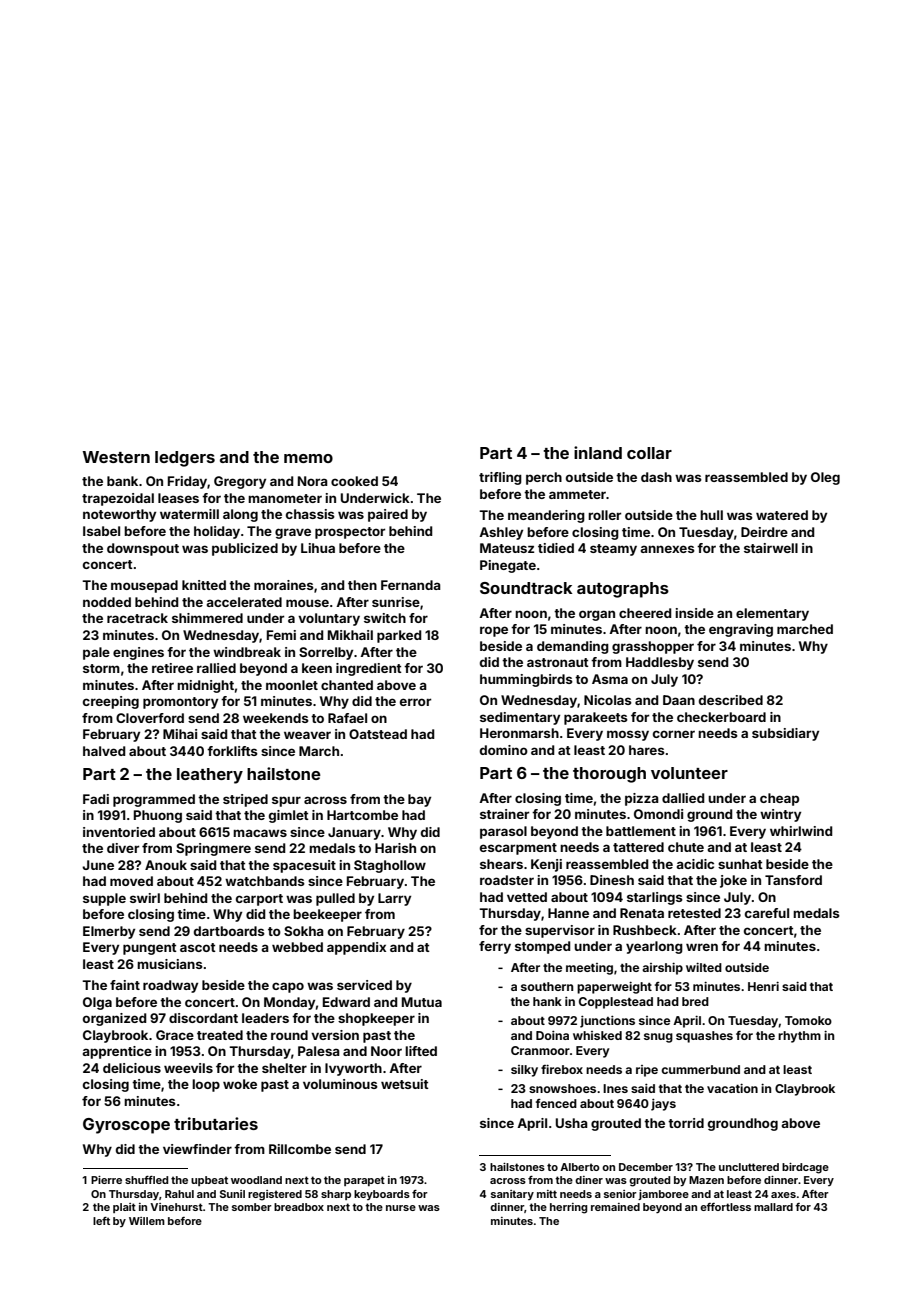 Image resolution: width=924 pixels, height=1308 pixels. Describe the element at coordinates (385, 618) in the screenshot. I see `switch` at that location.
